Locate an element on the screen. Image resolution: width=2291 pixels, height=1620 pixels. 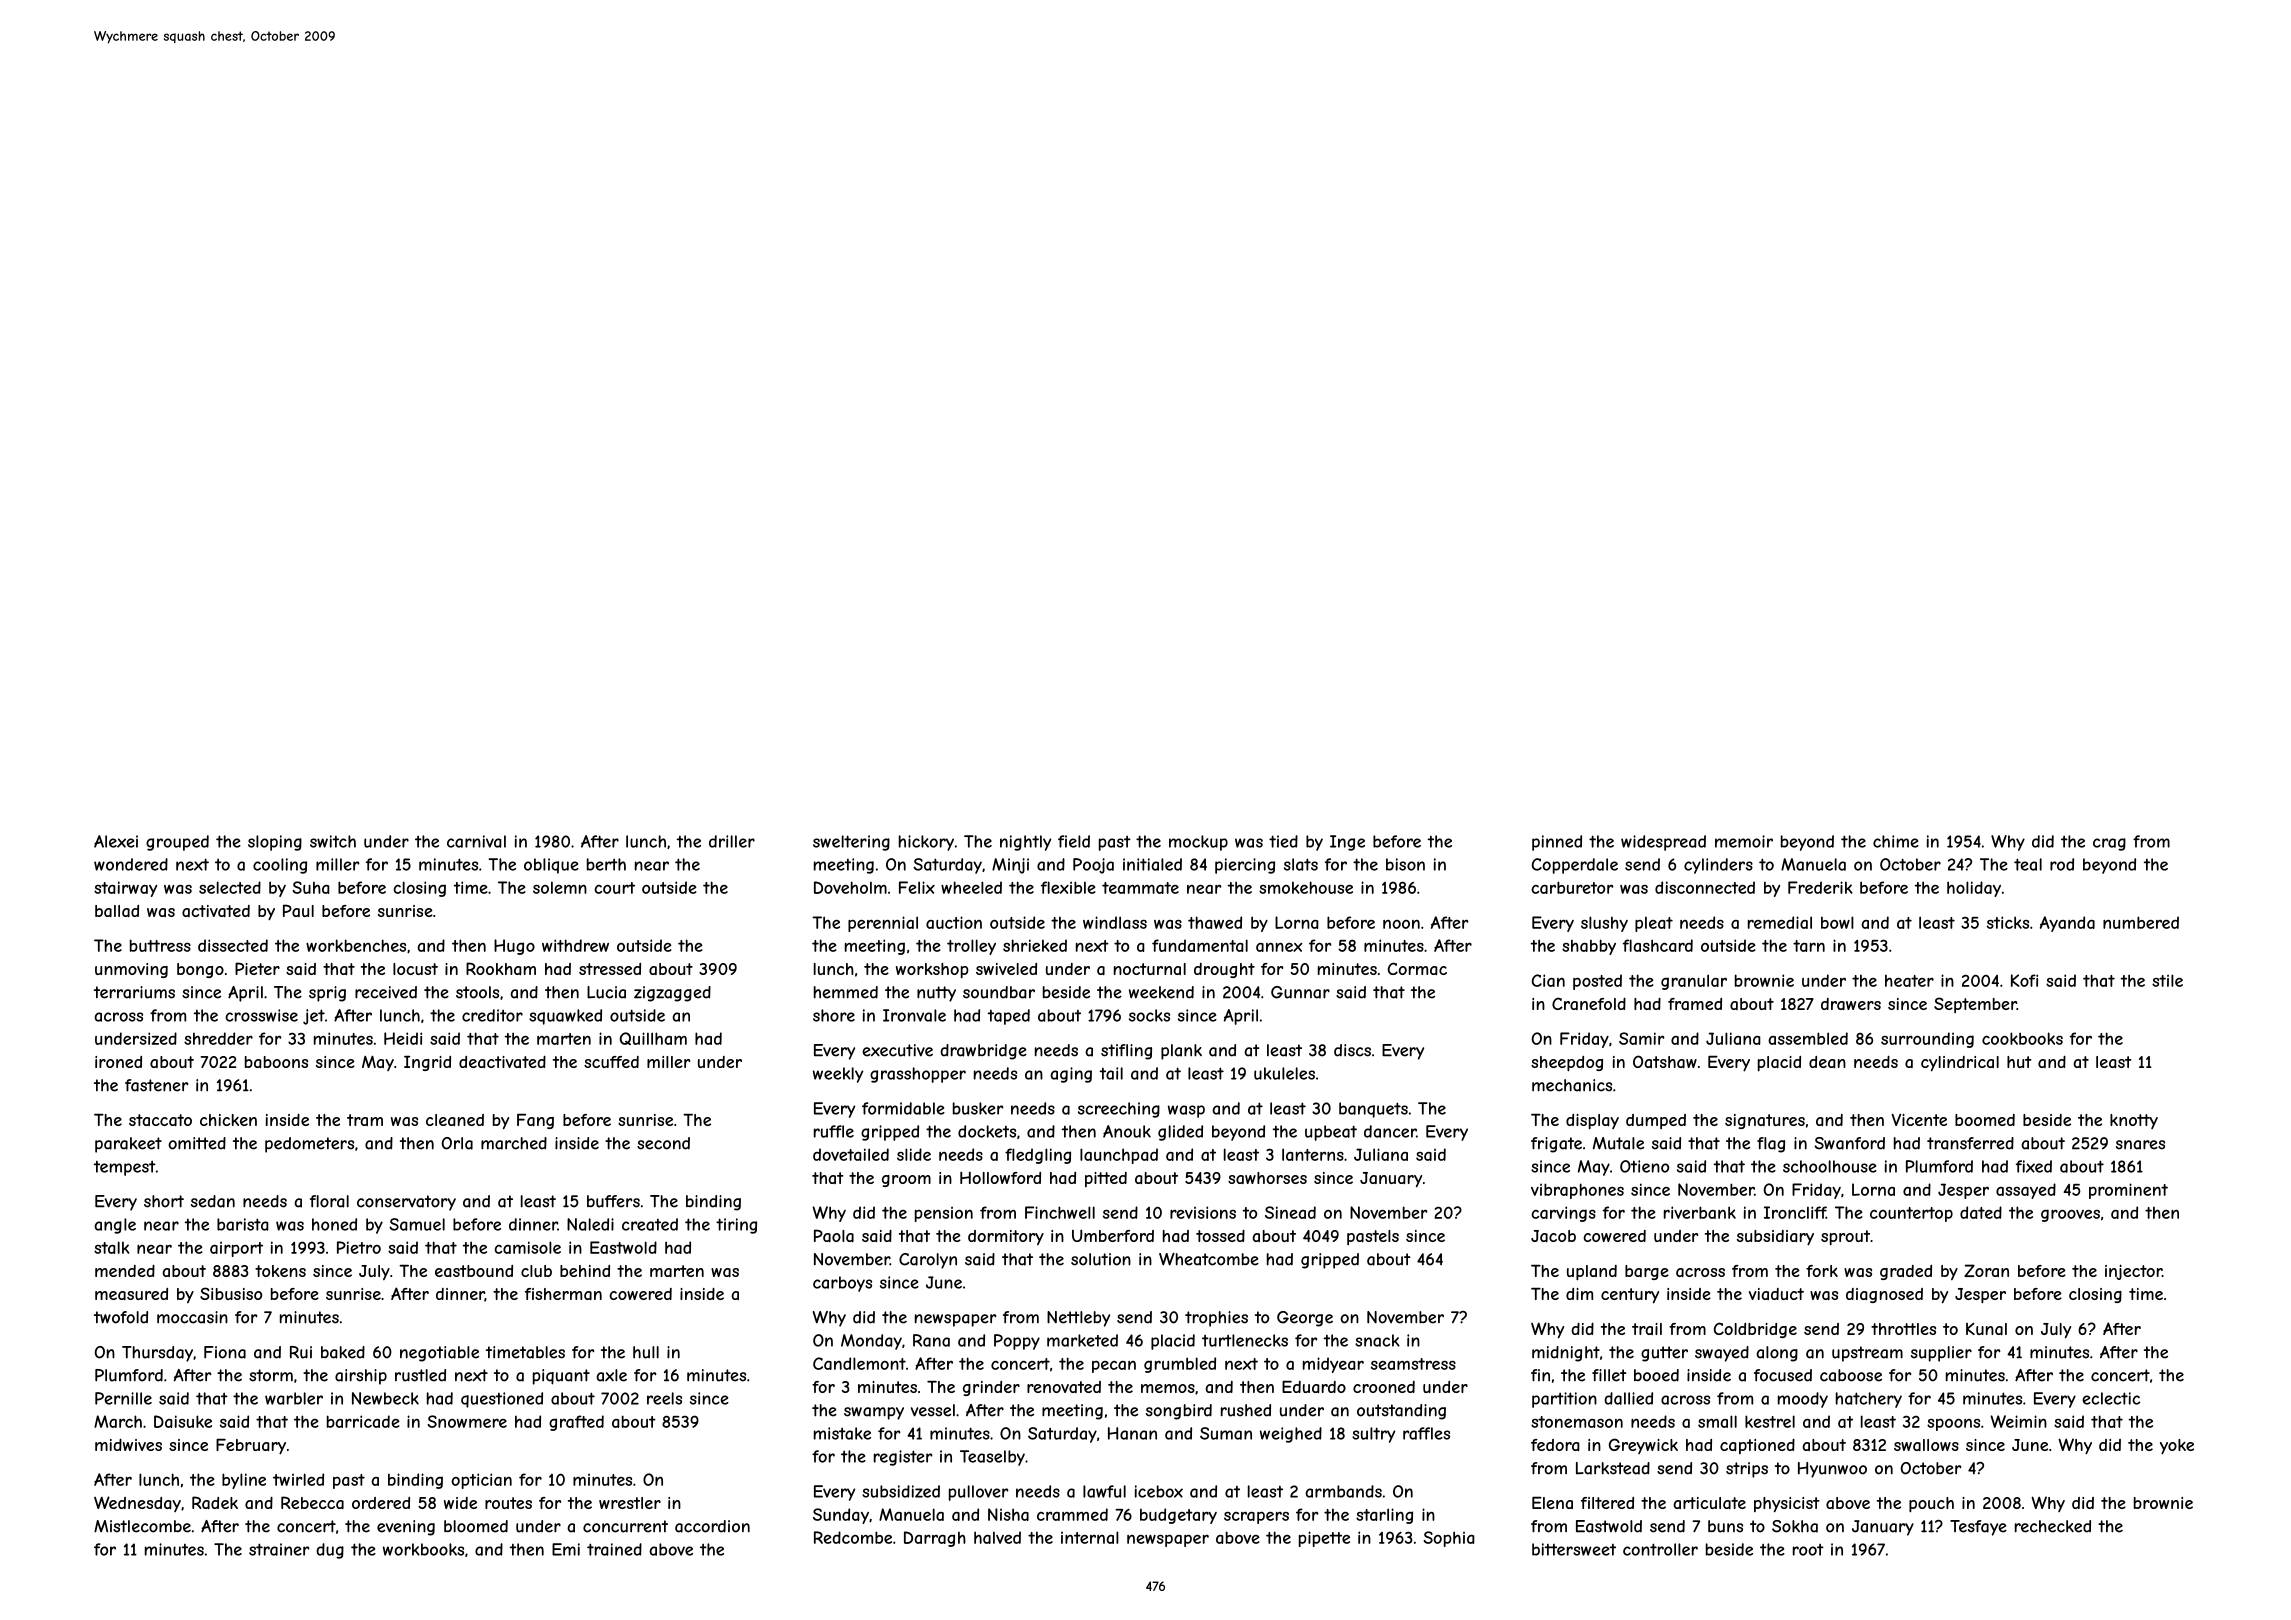
Alexei is located at coordinates (116, 841).
